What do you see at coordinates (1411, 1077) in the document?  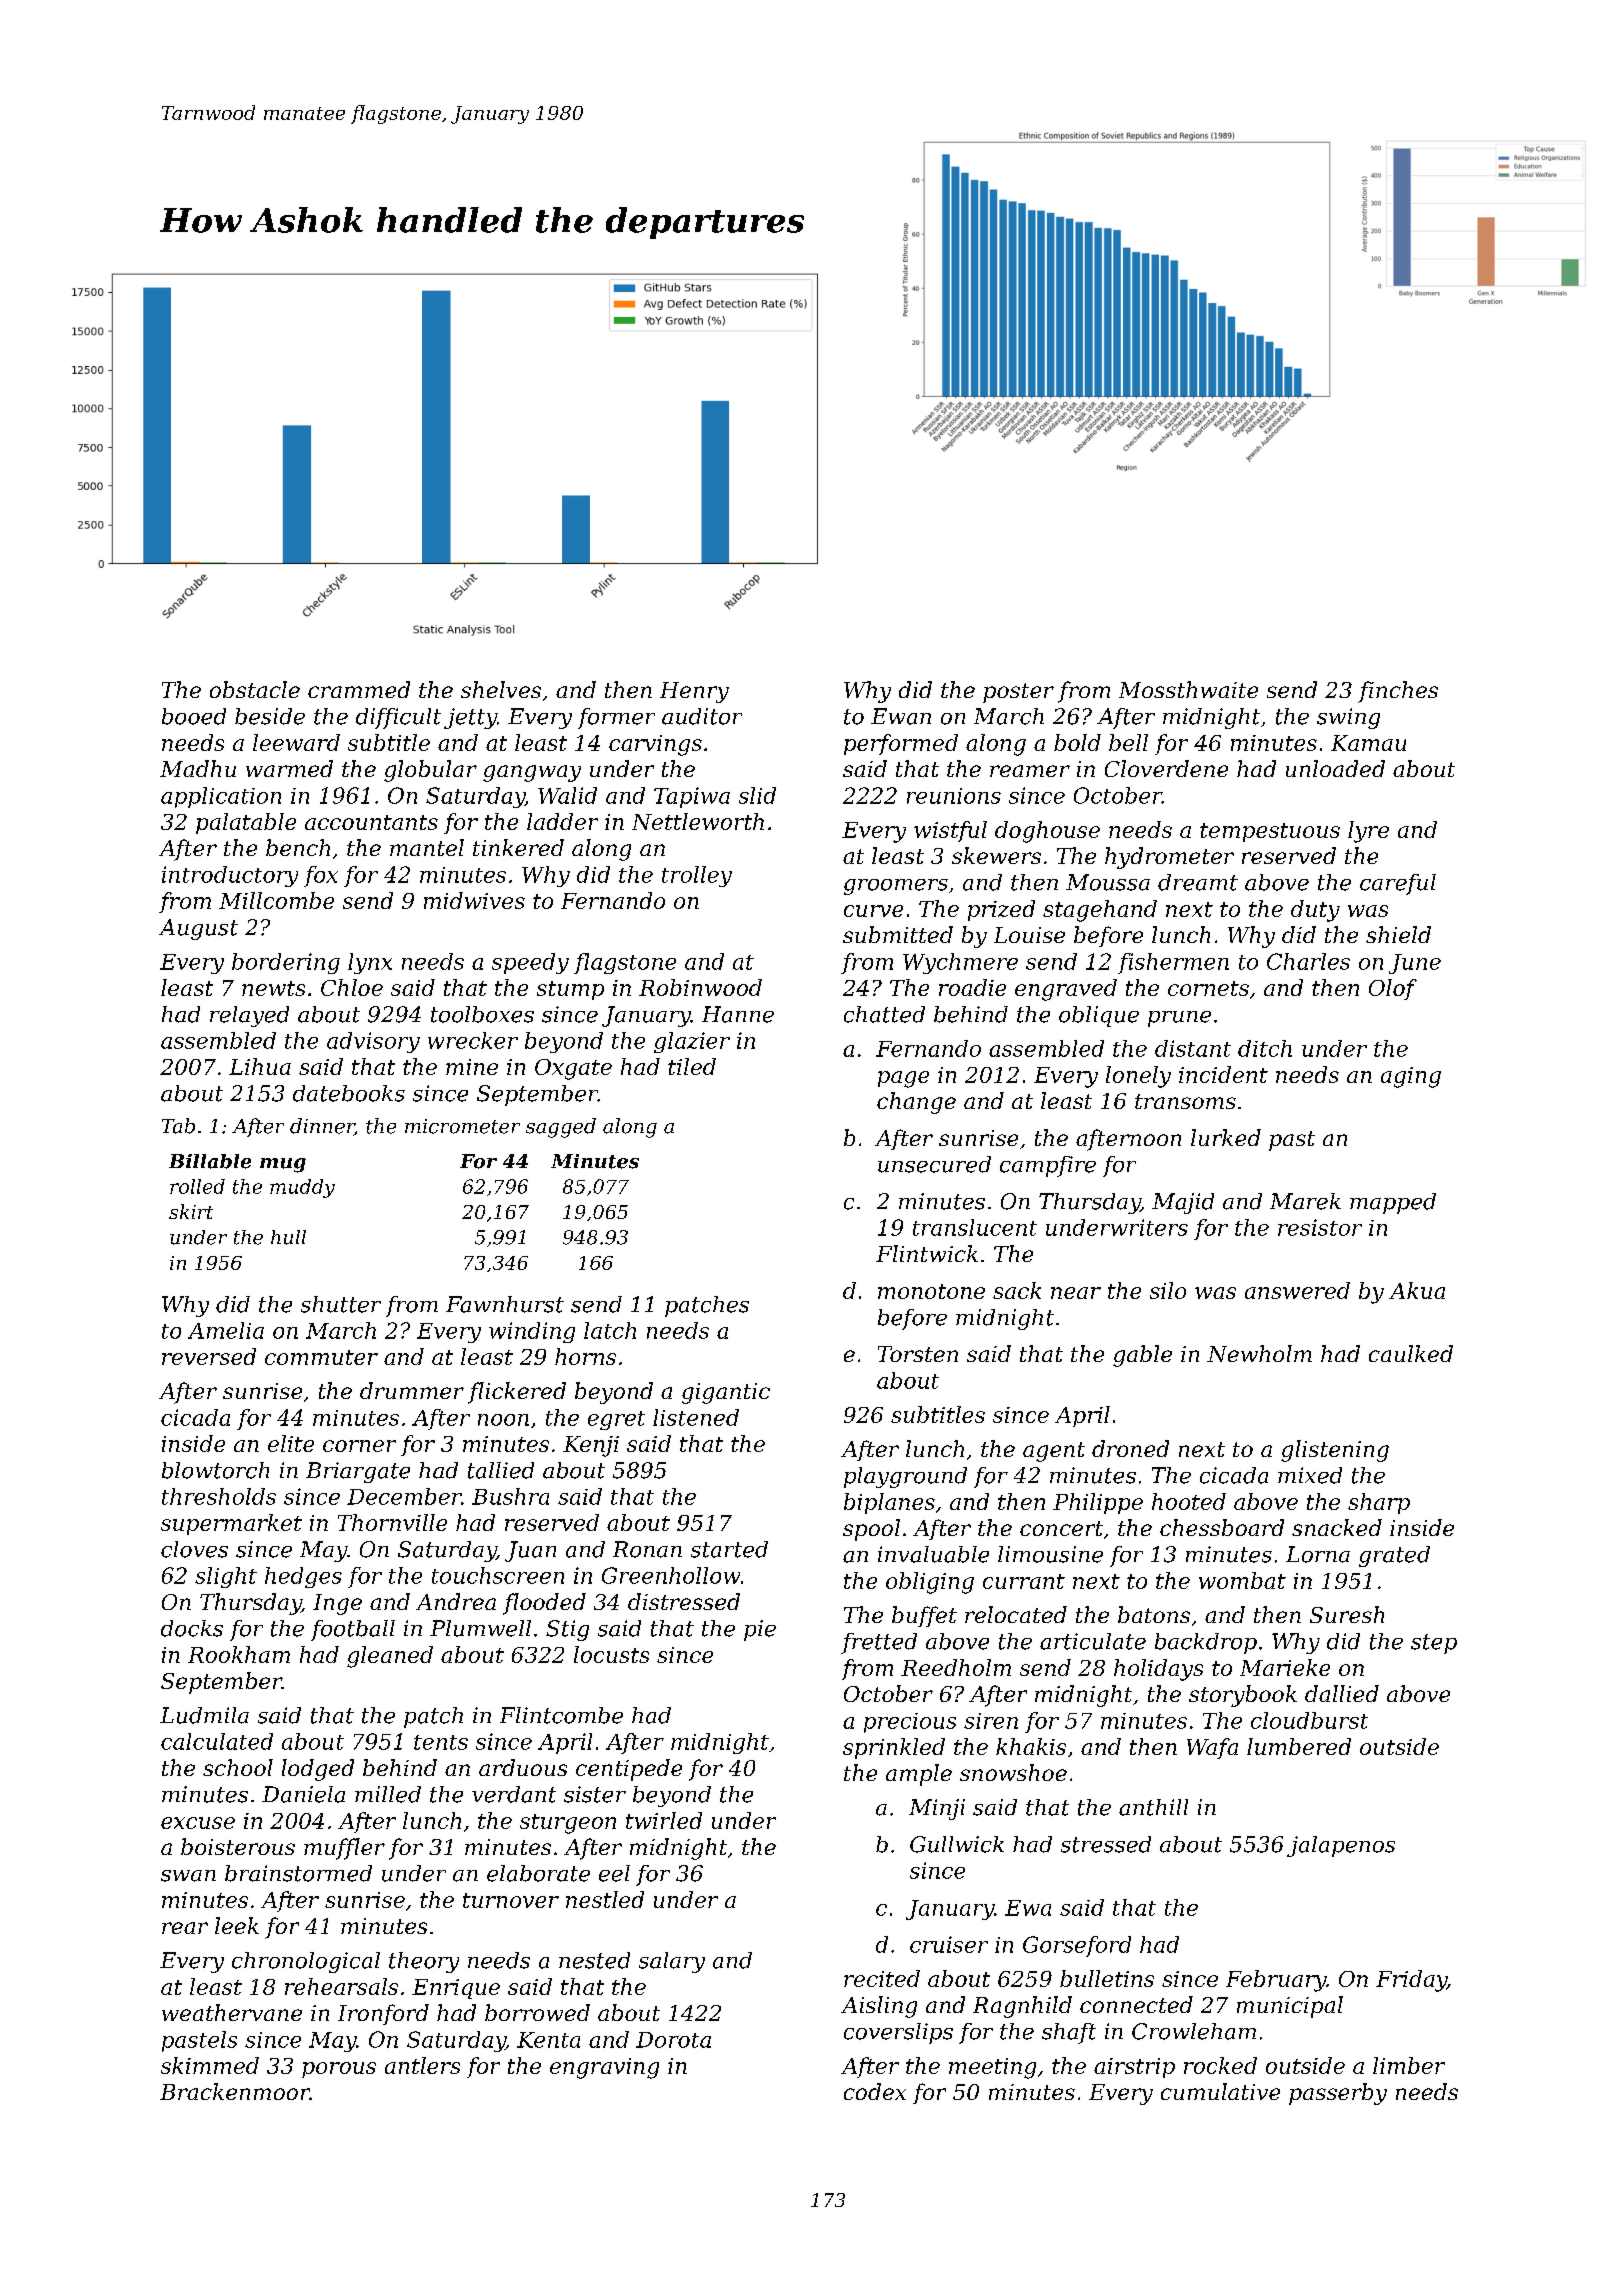 I see `aging` at bounding box center [1411, 1077].
